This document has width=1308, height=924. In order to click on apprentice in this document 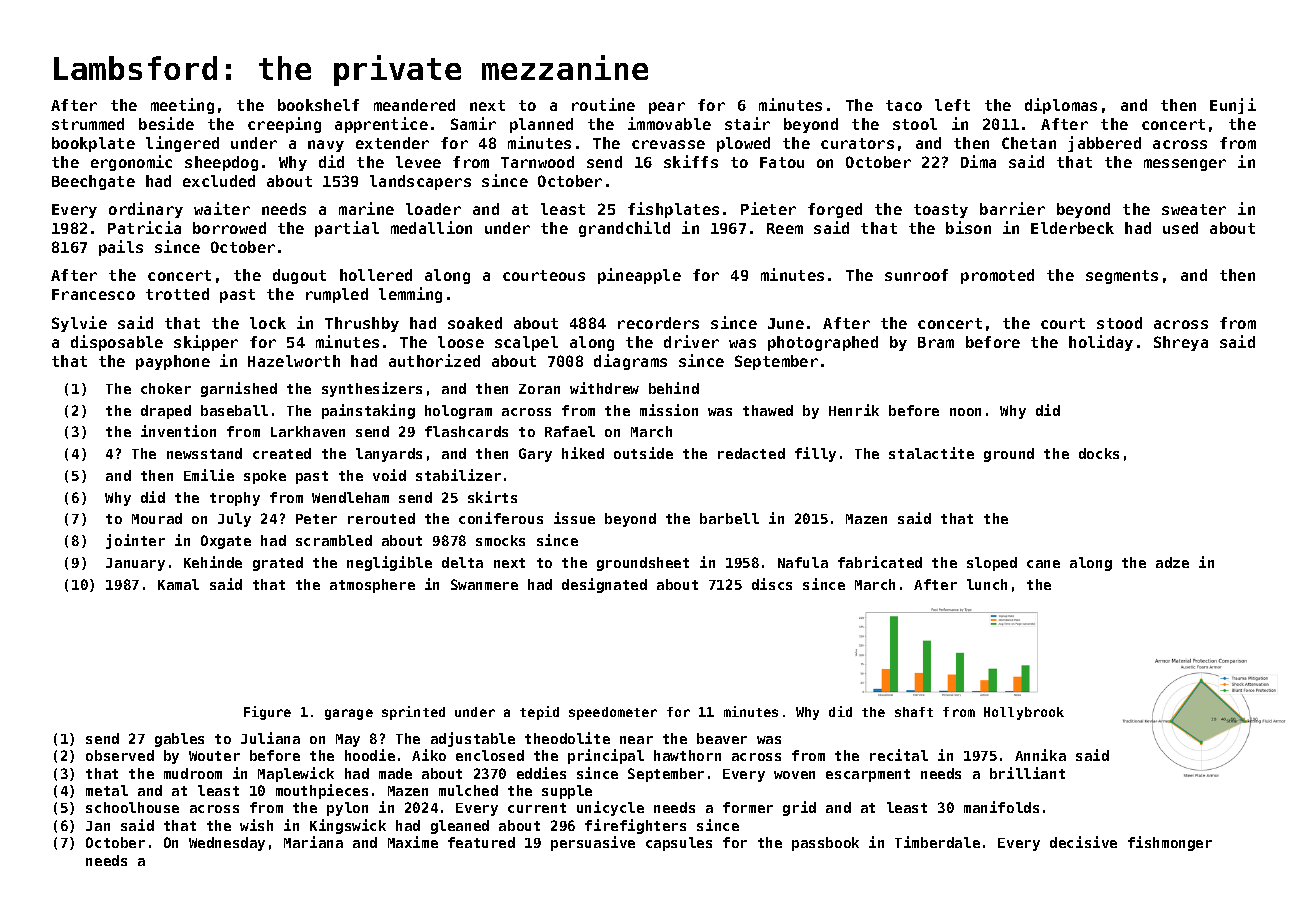, I will do `click(381, 125)`.
